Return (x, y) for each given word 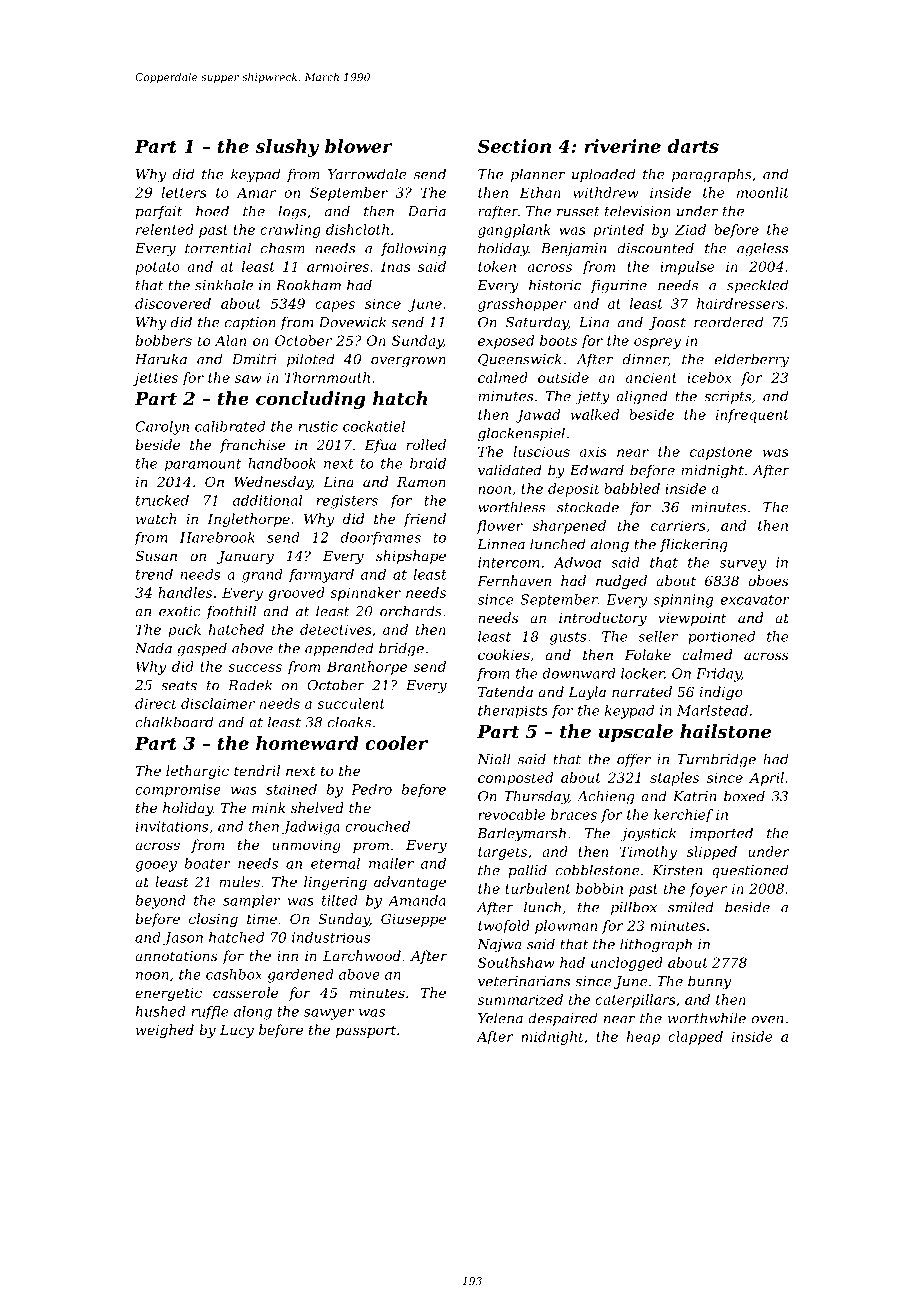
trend (154, 574)
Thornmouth (327, 377)
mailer (391, 863)
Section (514, 146)
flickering (694, 545)
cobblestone (598, 870)
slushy (287, 148)
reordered (728, 322)
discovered (173, 303)
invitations (172, 826)
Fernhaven (514, 580)
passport (366, 1031)
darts (693, 146)
